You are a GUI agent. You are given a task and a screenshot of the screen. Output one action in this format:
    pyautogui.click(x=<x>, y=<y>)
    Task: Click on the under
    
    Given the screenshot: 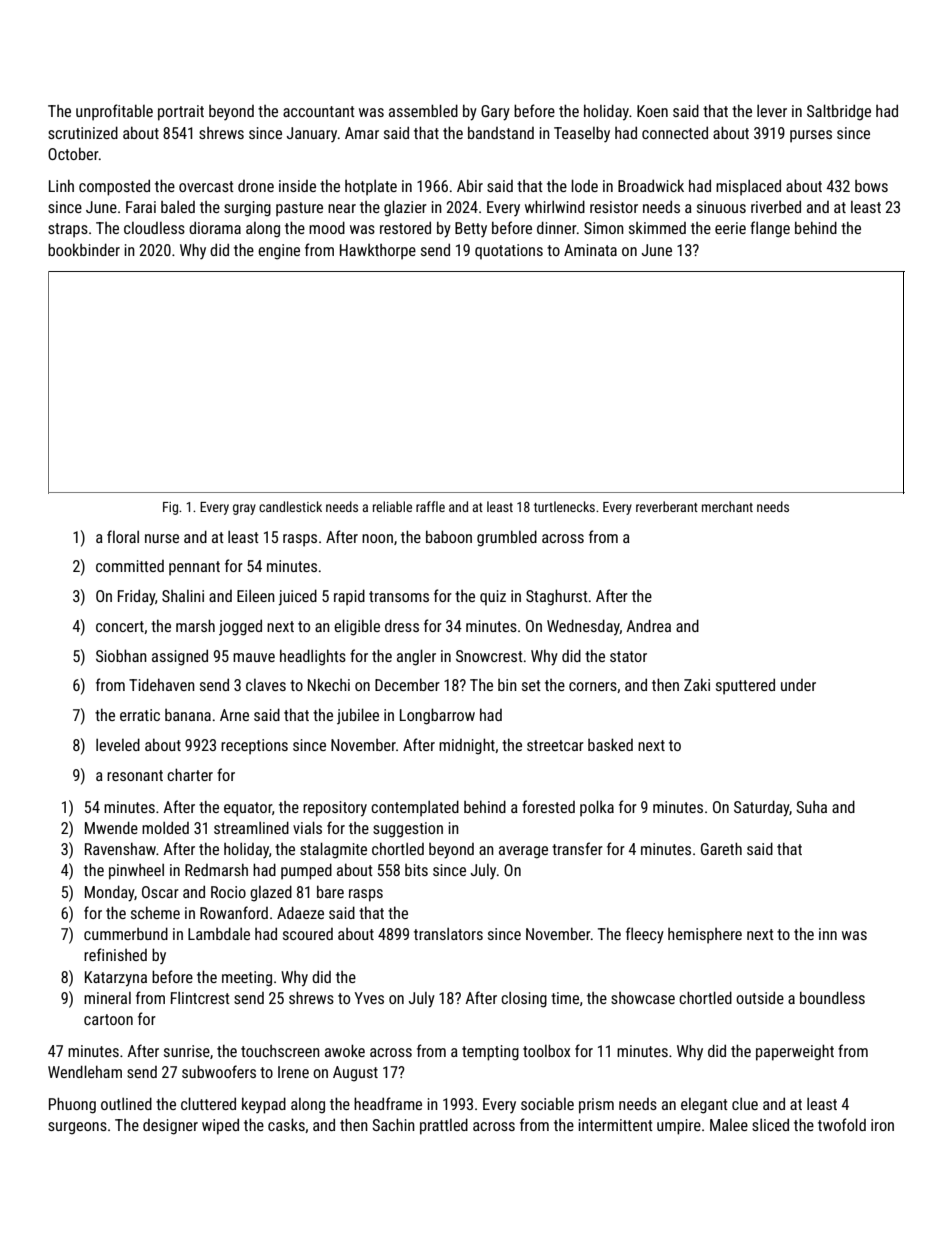 What is the action you would take?
    pyautogui.click(x=798, y=685)
